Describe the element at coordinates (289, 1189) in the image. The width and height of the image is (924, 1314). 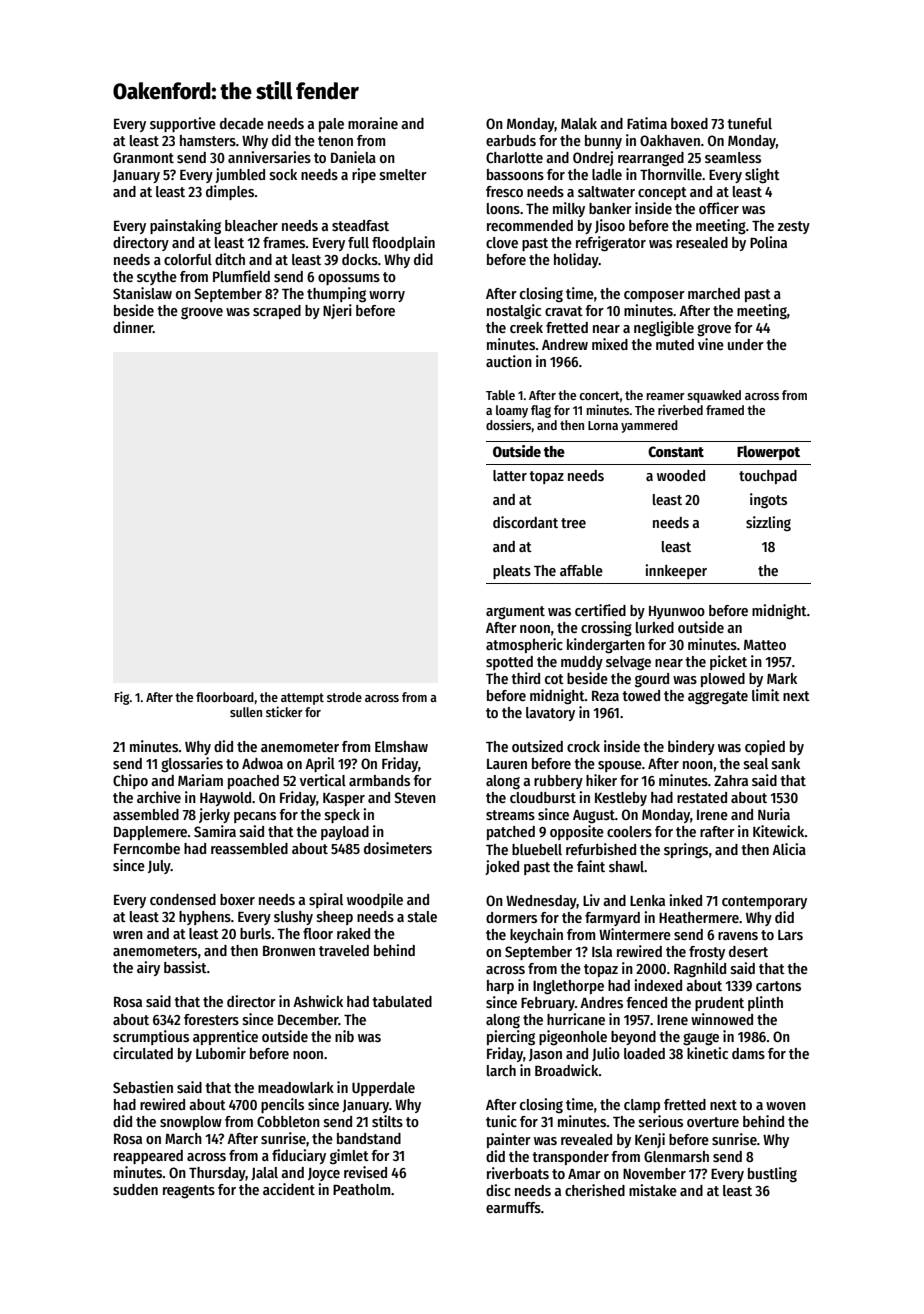
I see `accident` at that location.
